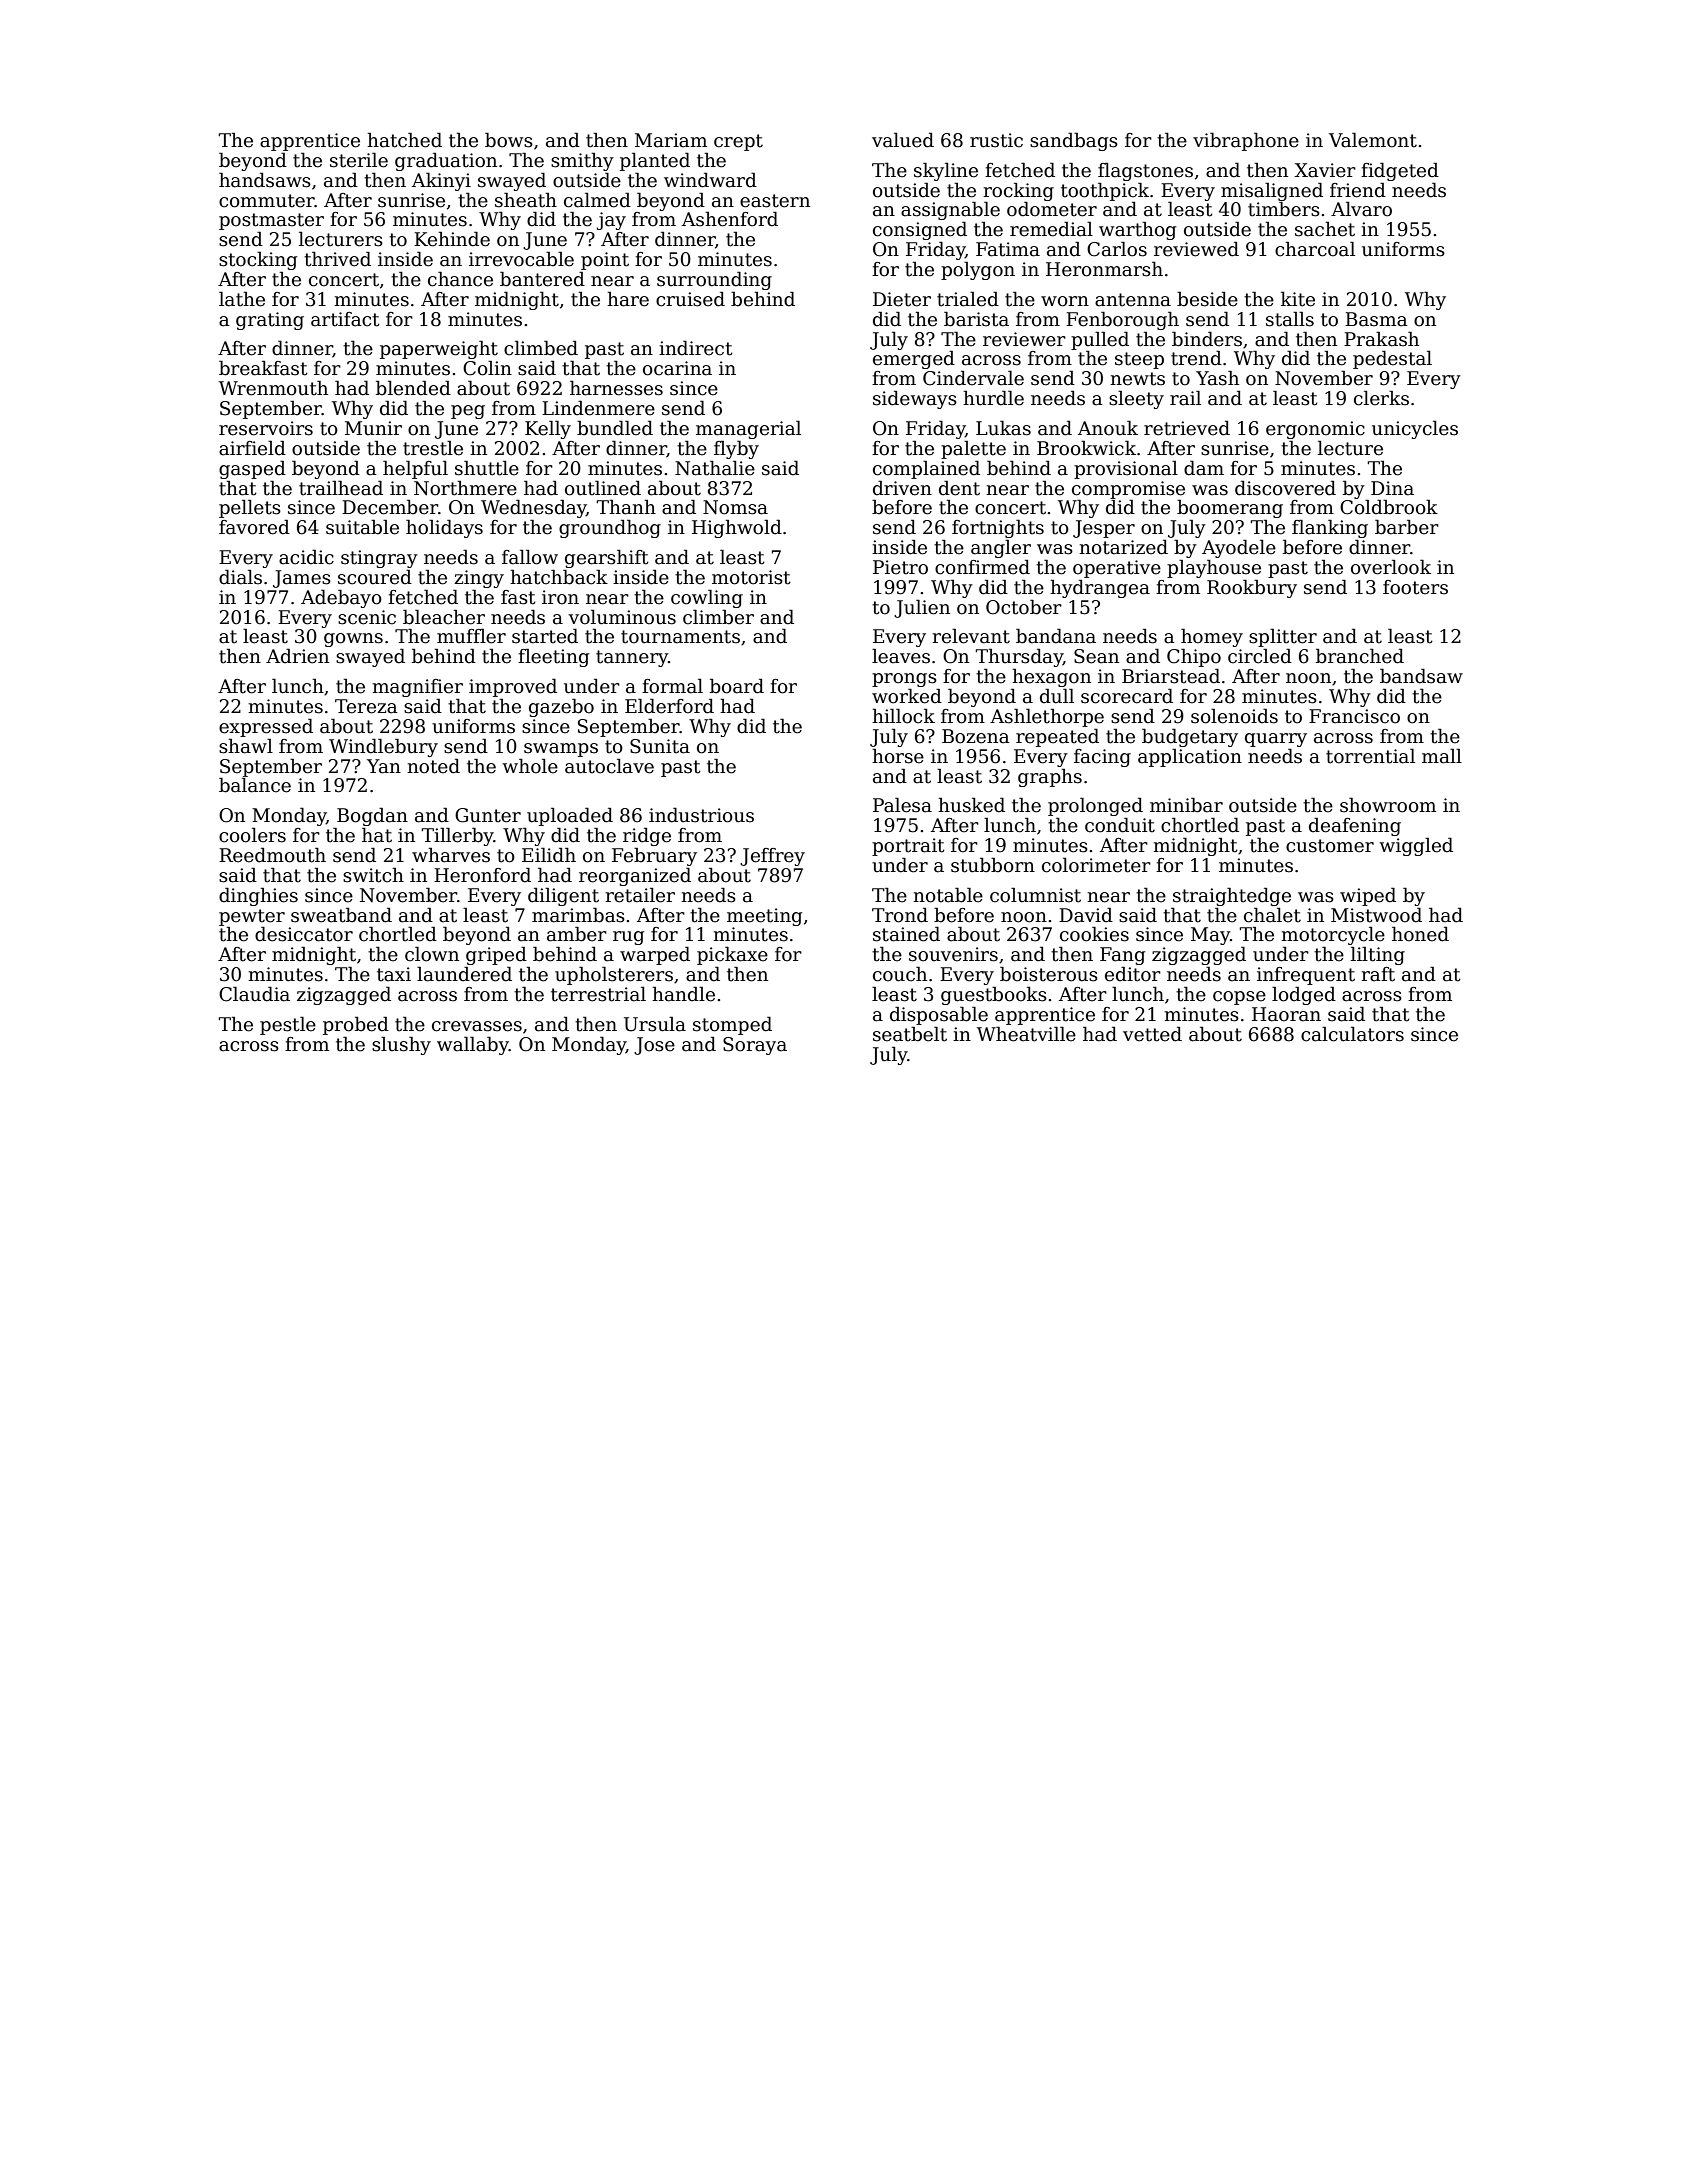  I want to click on Alvaro, so click(1361, 209).
